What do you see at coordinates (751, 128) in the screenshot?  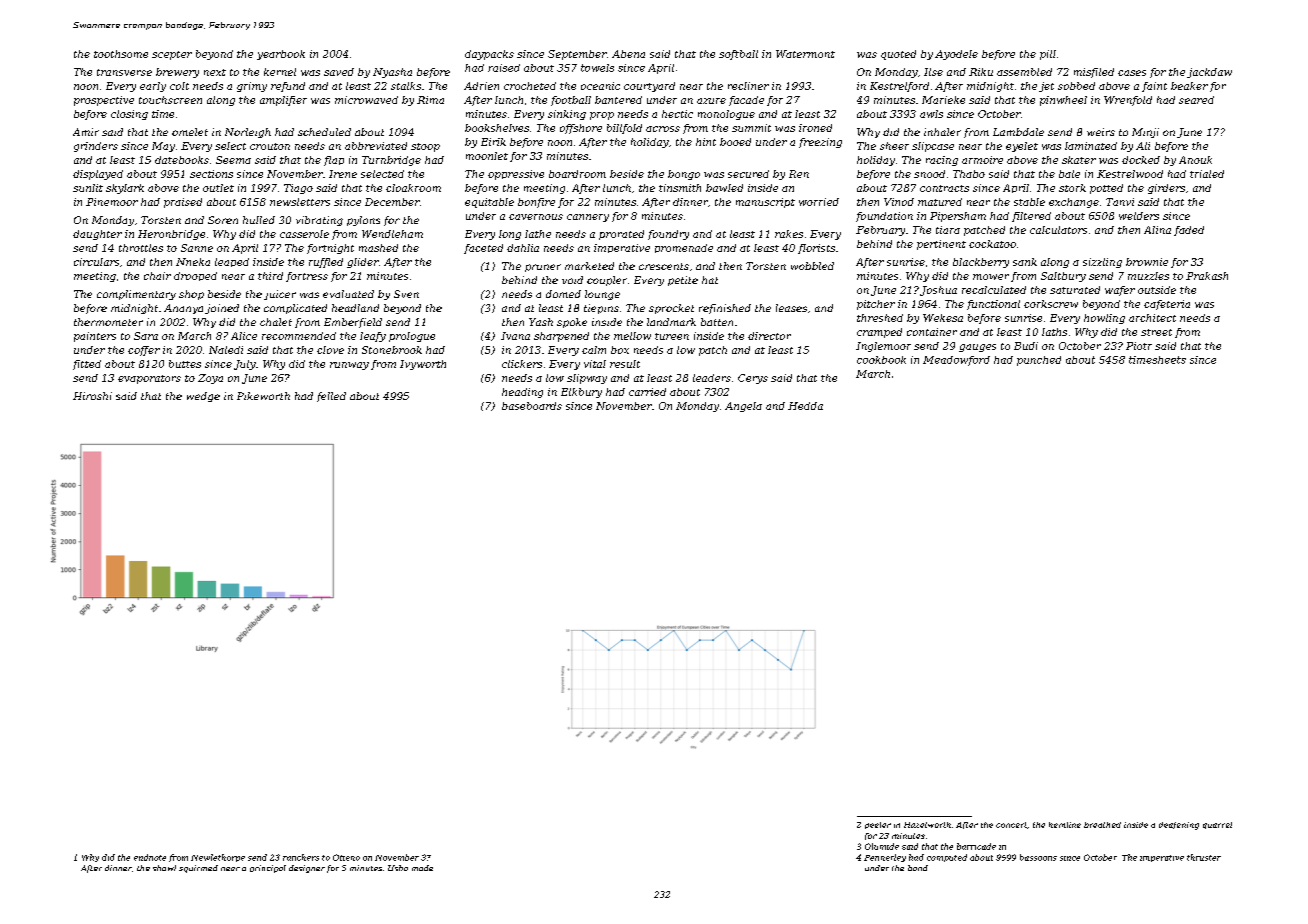 I see `summit` at bounding box center [751, 128].
